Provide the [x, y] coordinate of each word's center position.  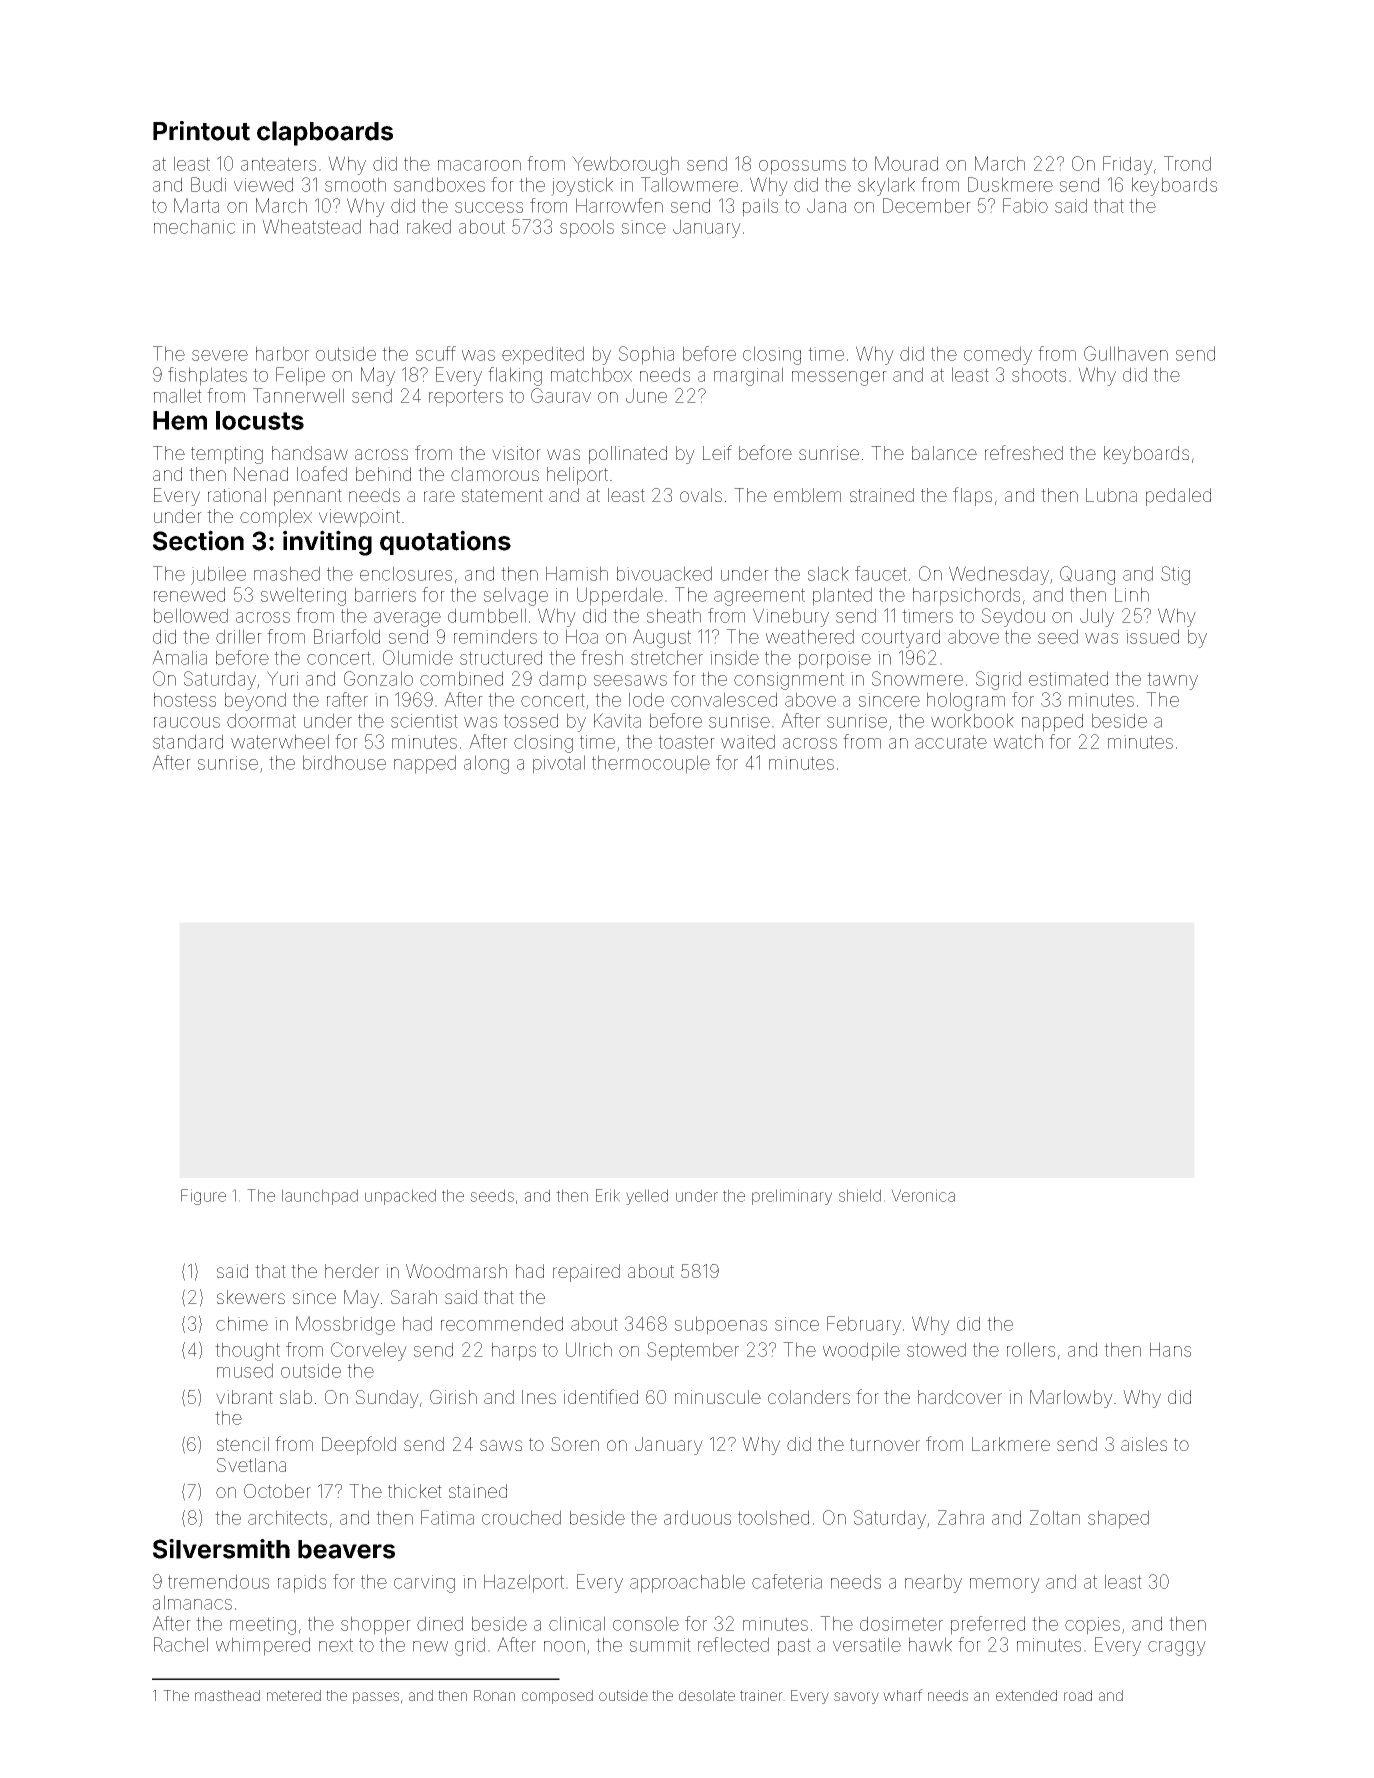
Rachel [181, 1644]
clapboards [325, 133]
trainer [761, 1695]
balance [944, 453]
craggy [1177, 1648]
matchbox [591, 374]
